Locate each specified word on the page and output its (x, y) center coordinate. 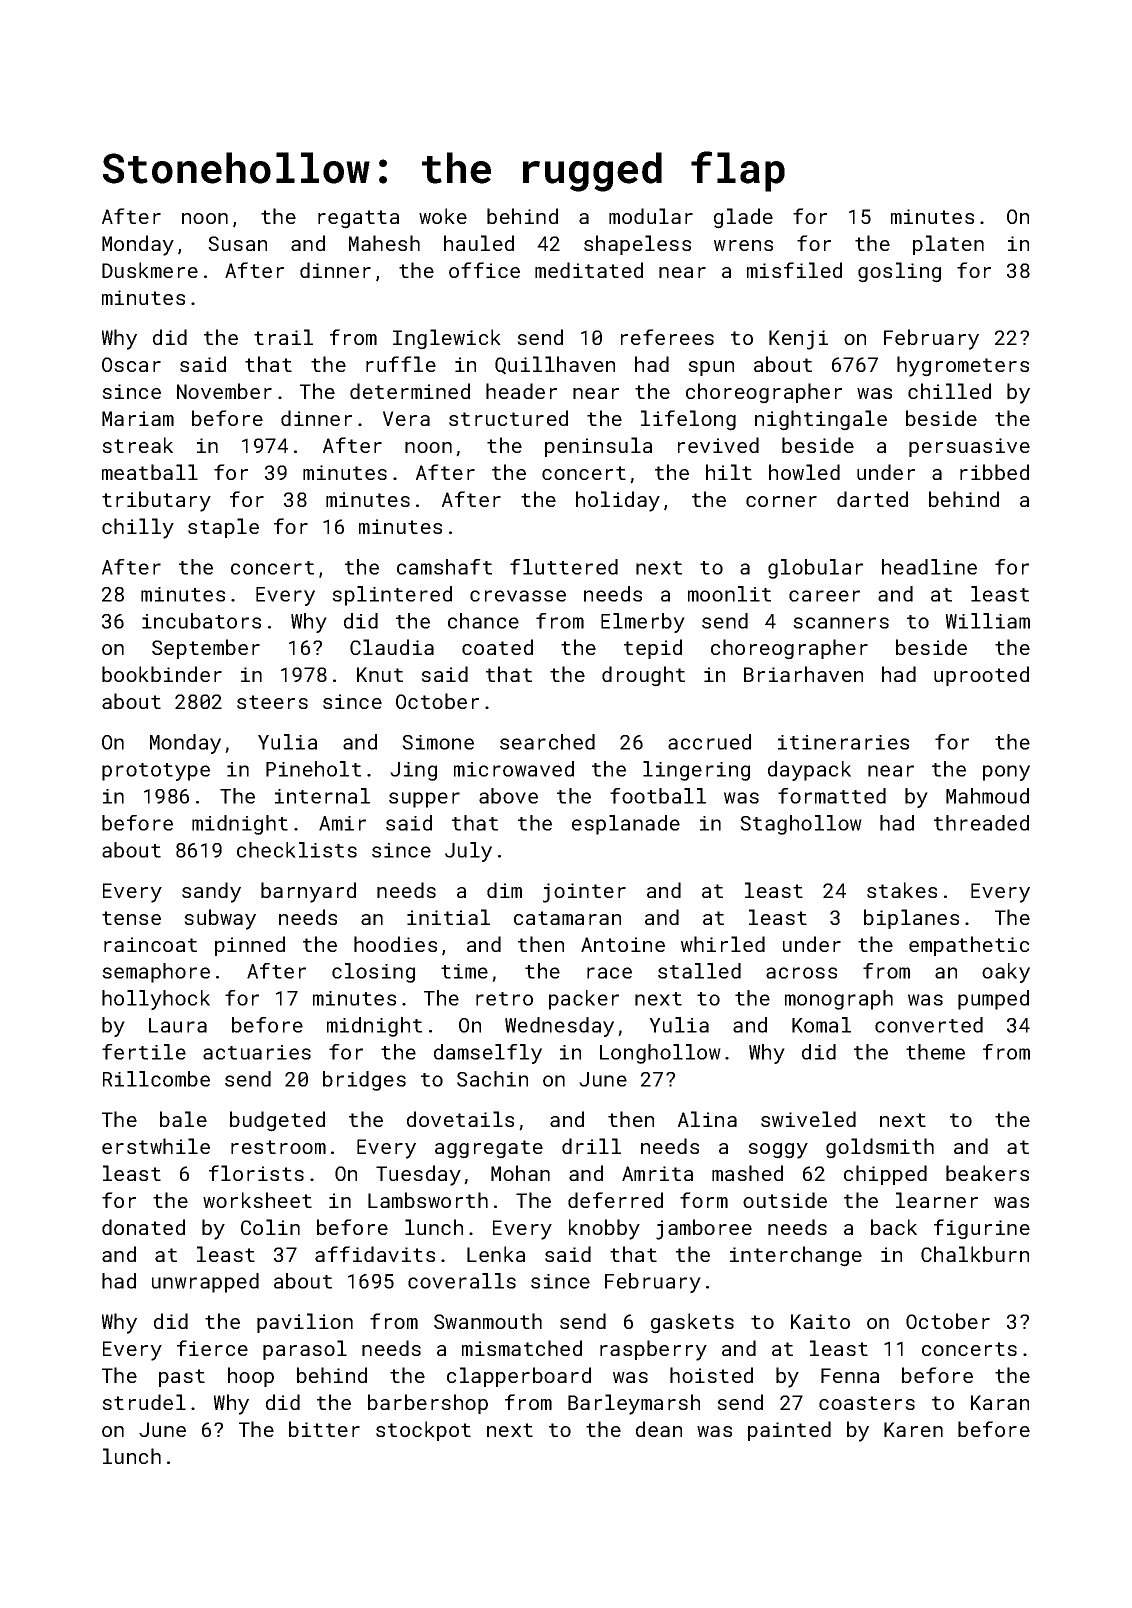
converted (929, 1025)
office (484, 270)
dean (659, 1429)
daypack (809, 771)
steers (272, 702)
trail (283, 337)
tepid (653, 649)
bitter (324, 1429)
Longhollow (660, 1054)
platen (948, 245)
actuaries (257, 1052)
